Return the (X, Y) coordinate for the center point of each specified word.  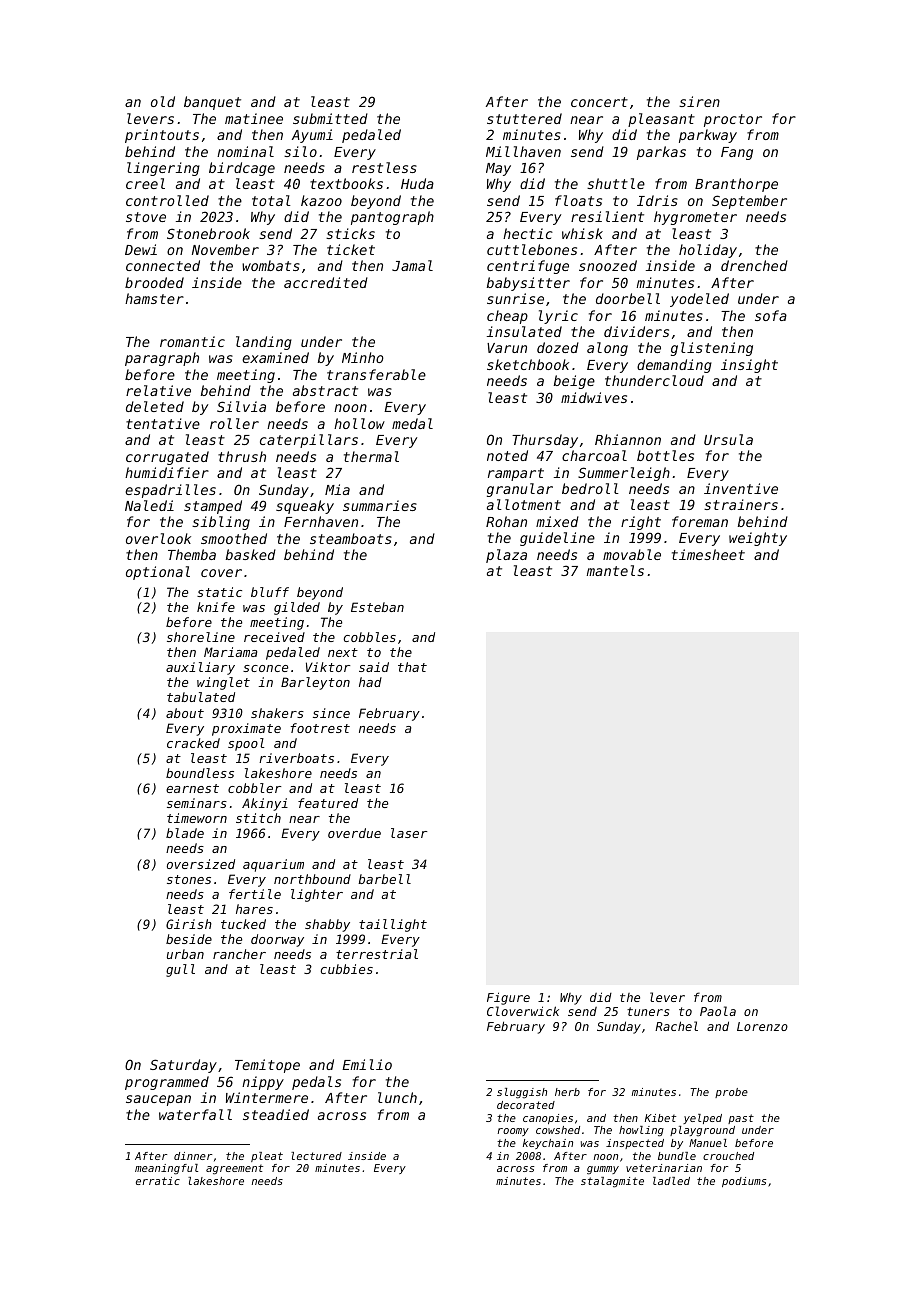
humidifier (167, 472)
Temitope (267, 1066)
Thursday (545, 441)
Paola (718, 1011)
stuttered (524, 118)
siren (699, 101)
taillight (393, 925)
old (163, 101)
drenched (754, 265)
